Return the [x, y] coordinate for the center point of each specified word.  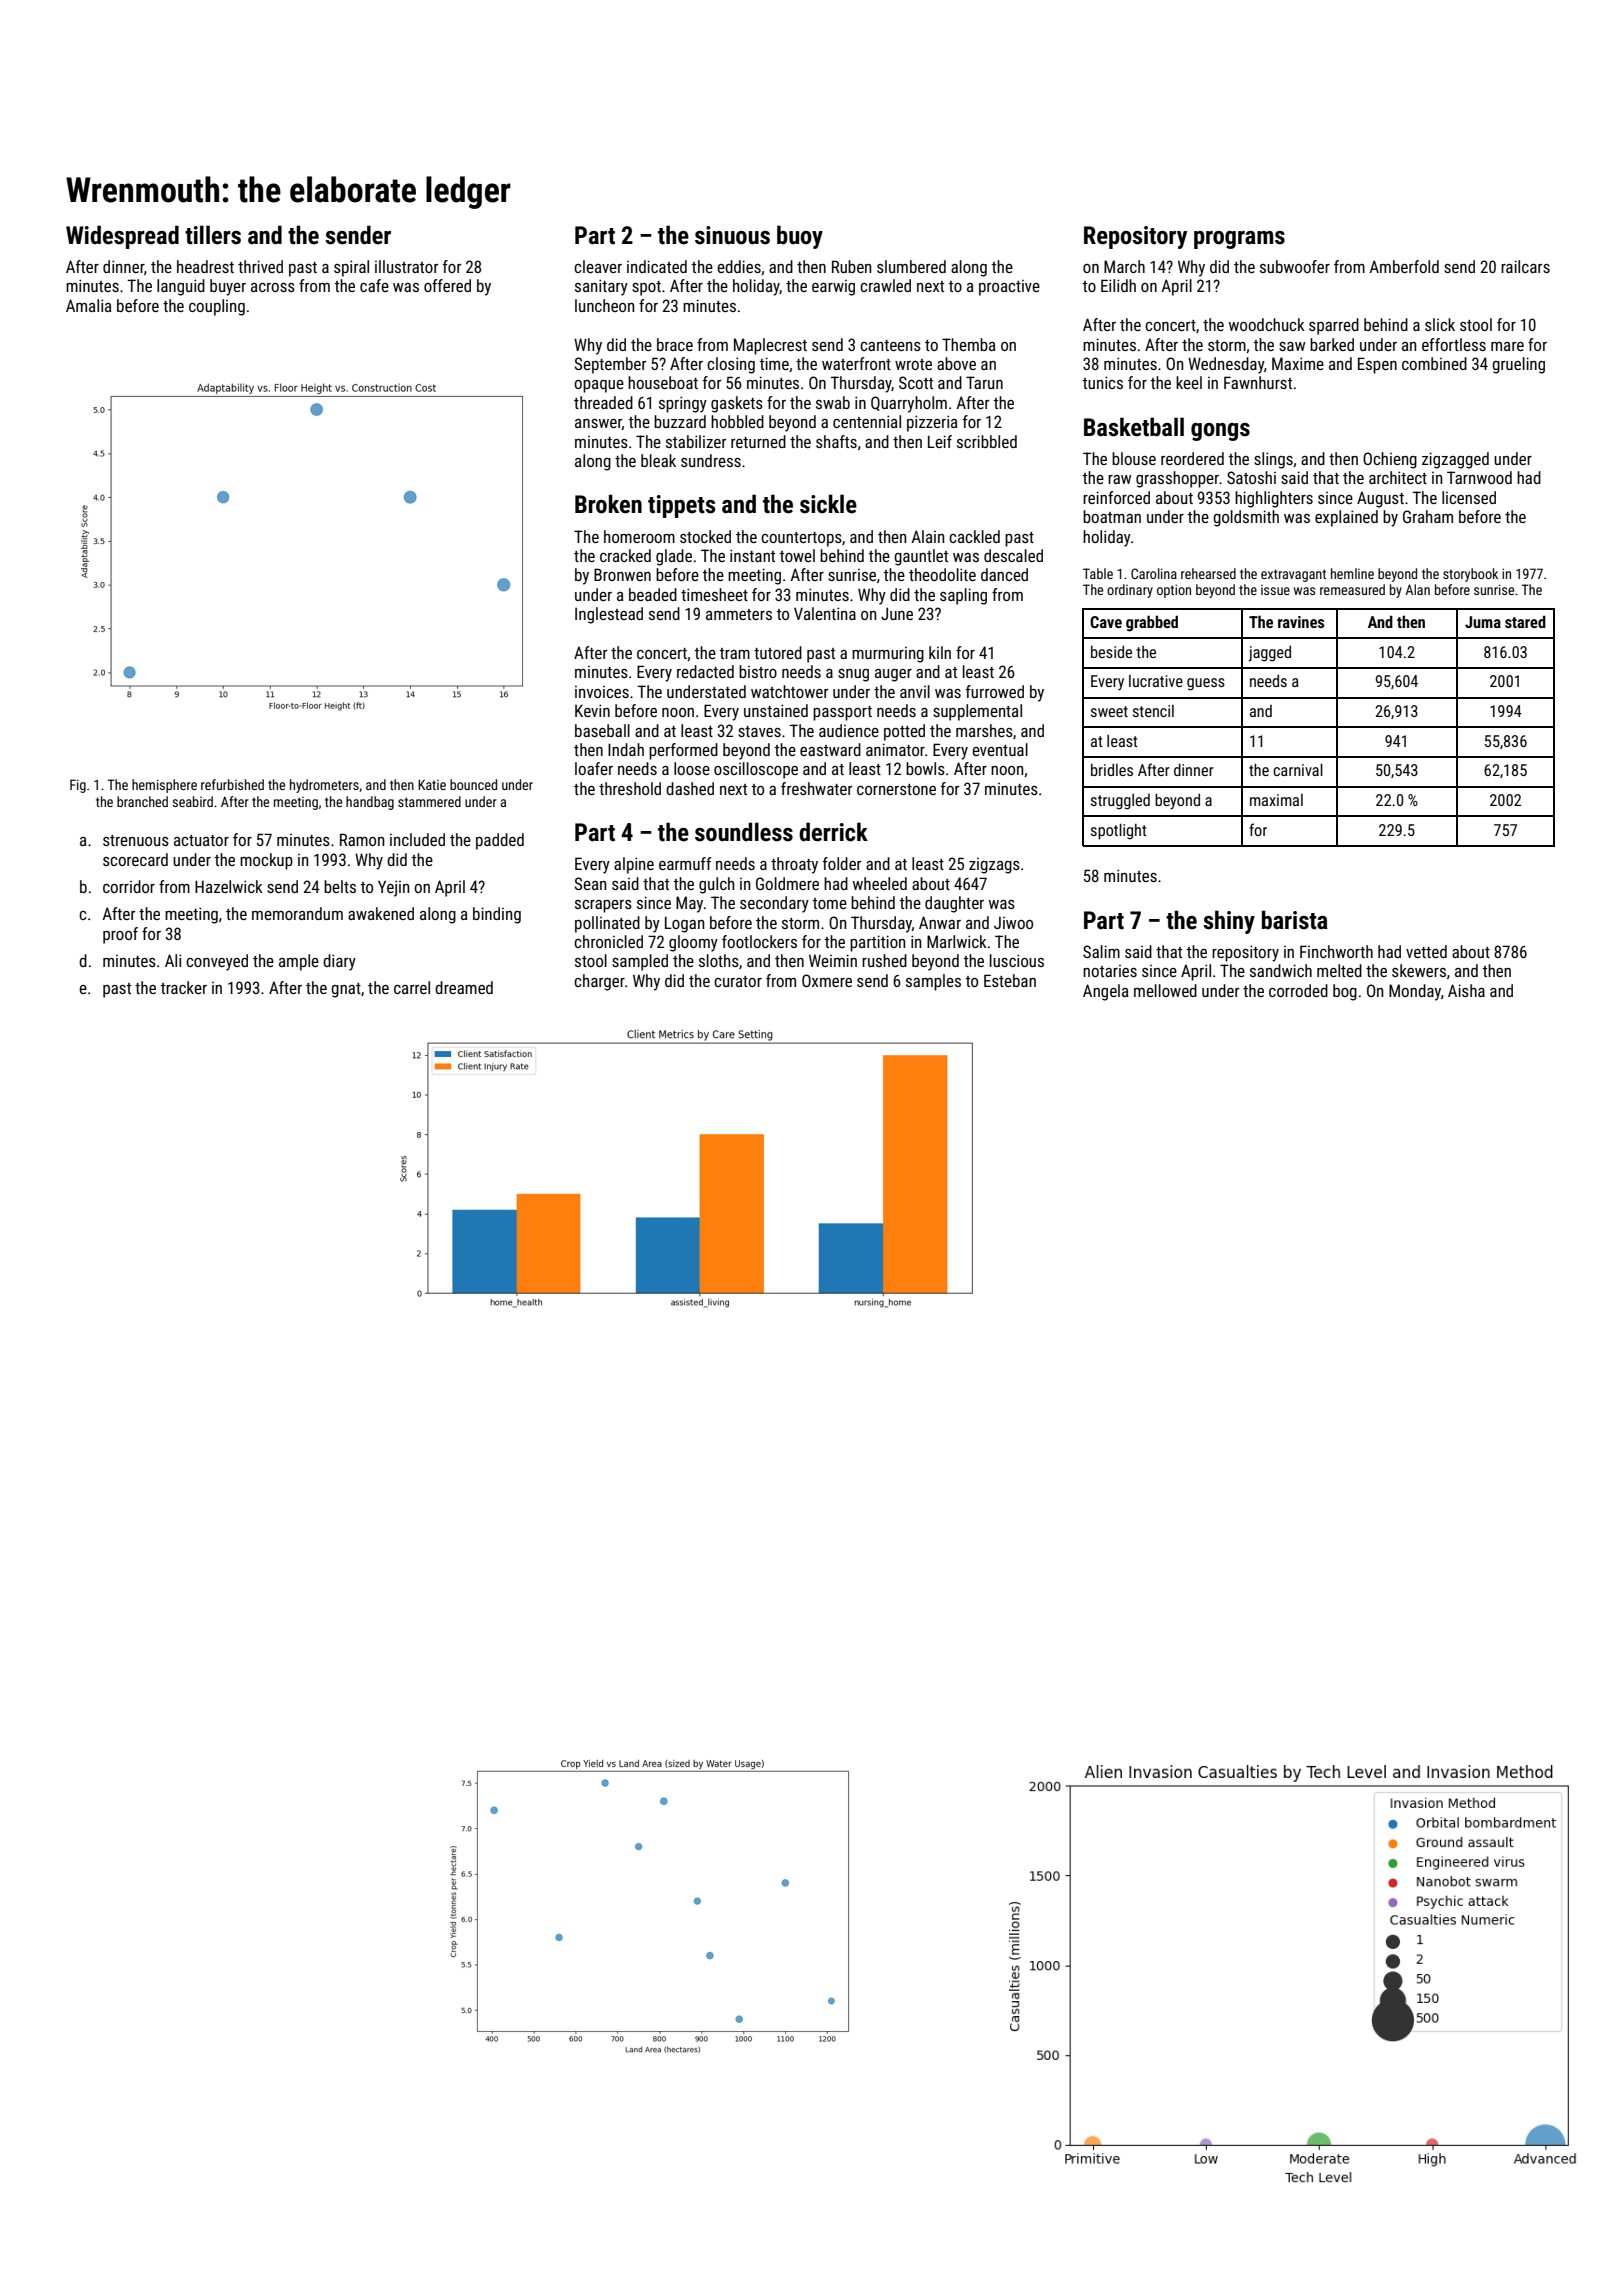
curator [738, 981]
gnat [346, 990]
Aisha [1466, 990]
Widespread [122, 237]
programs [1239, 240]
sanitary [601, 287]
